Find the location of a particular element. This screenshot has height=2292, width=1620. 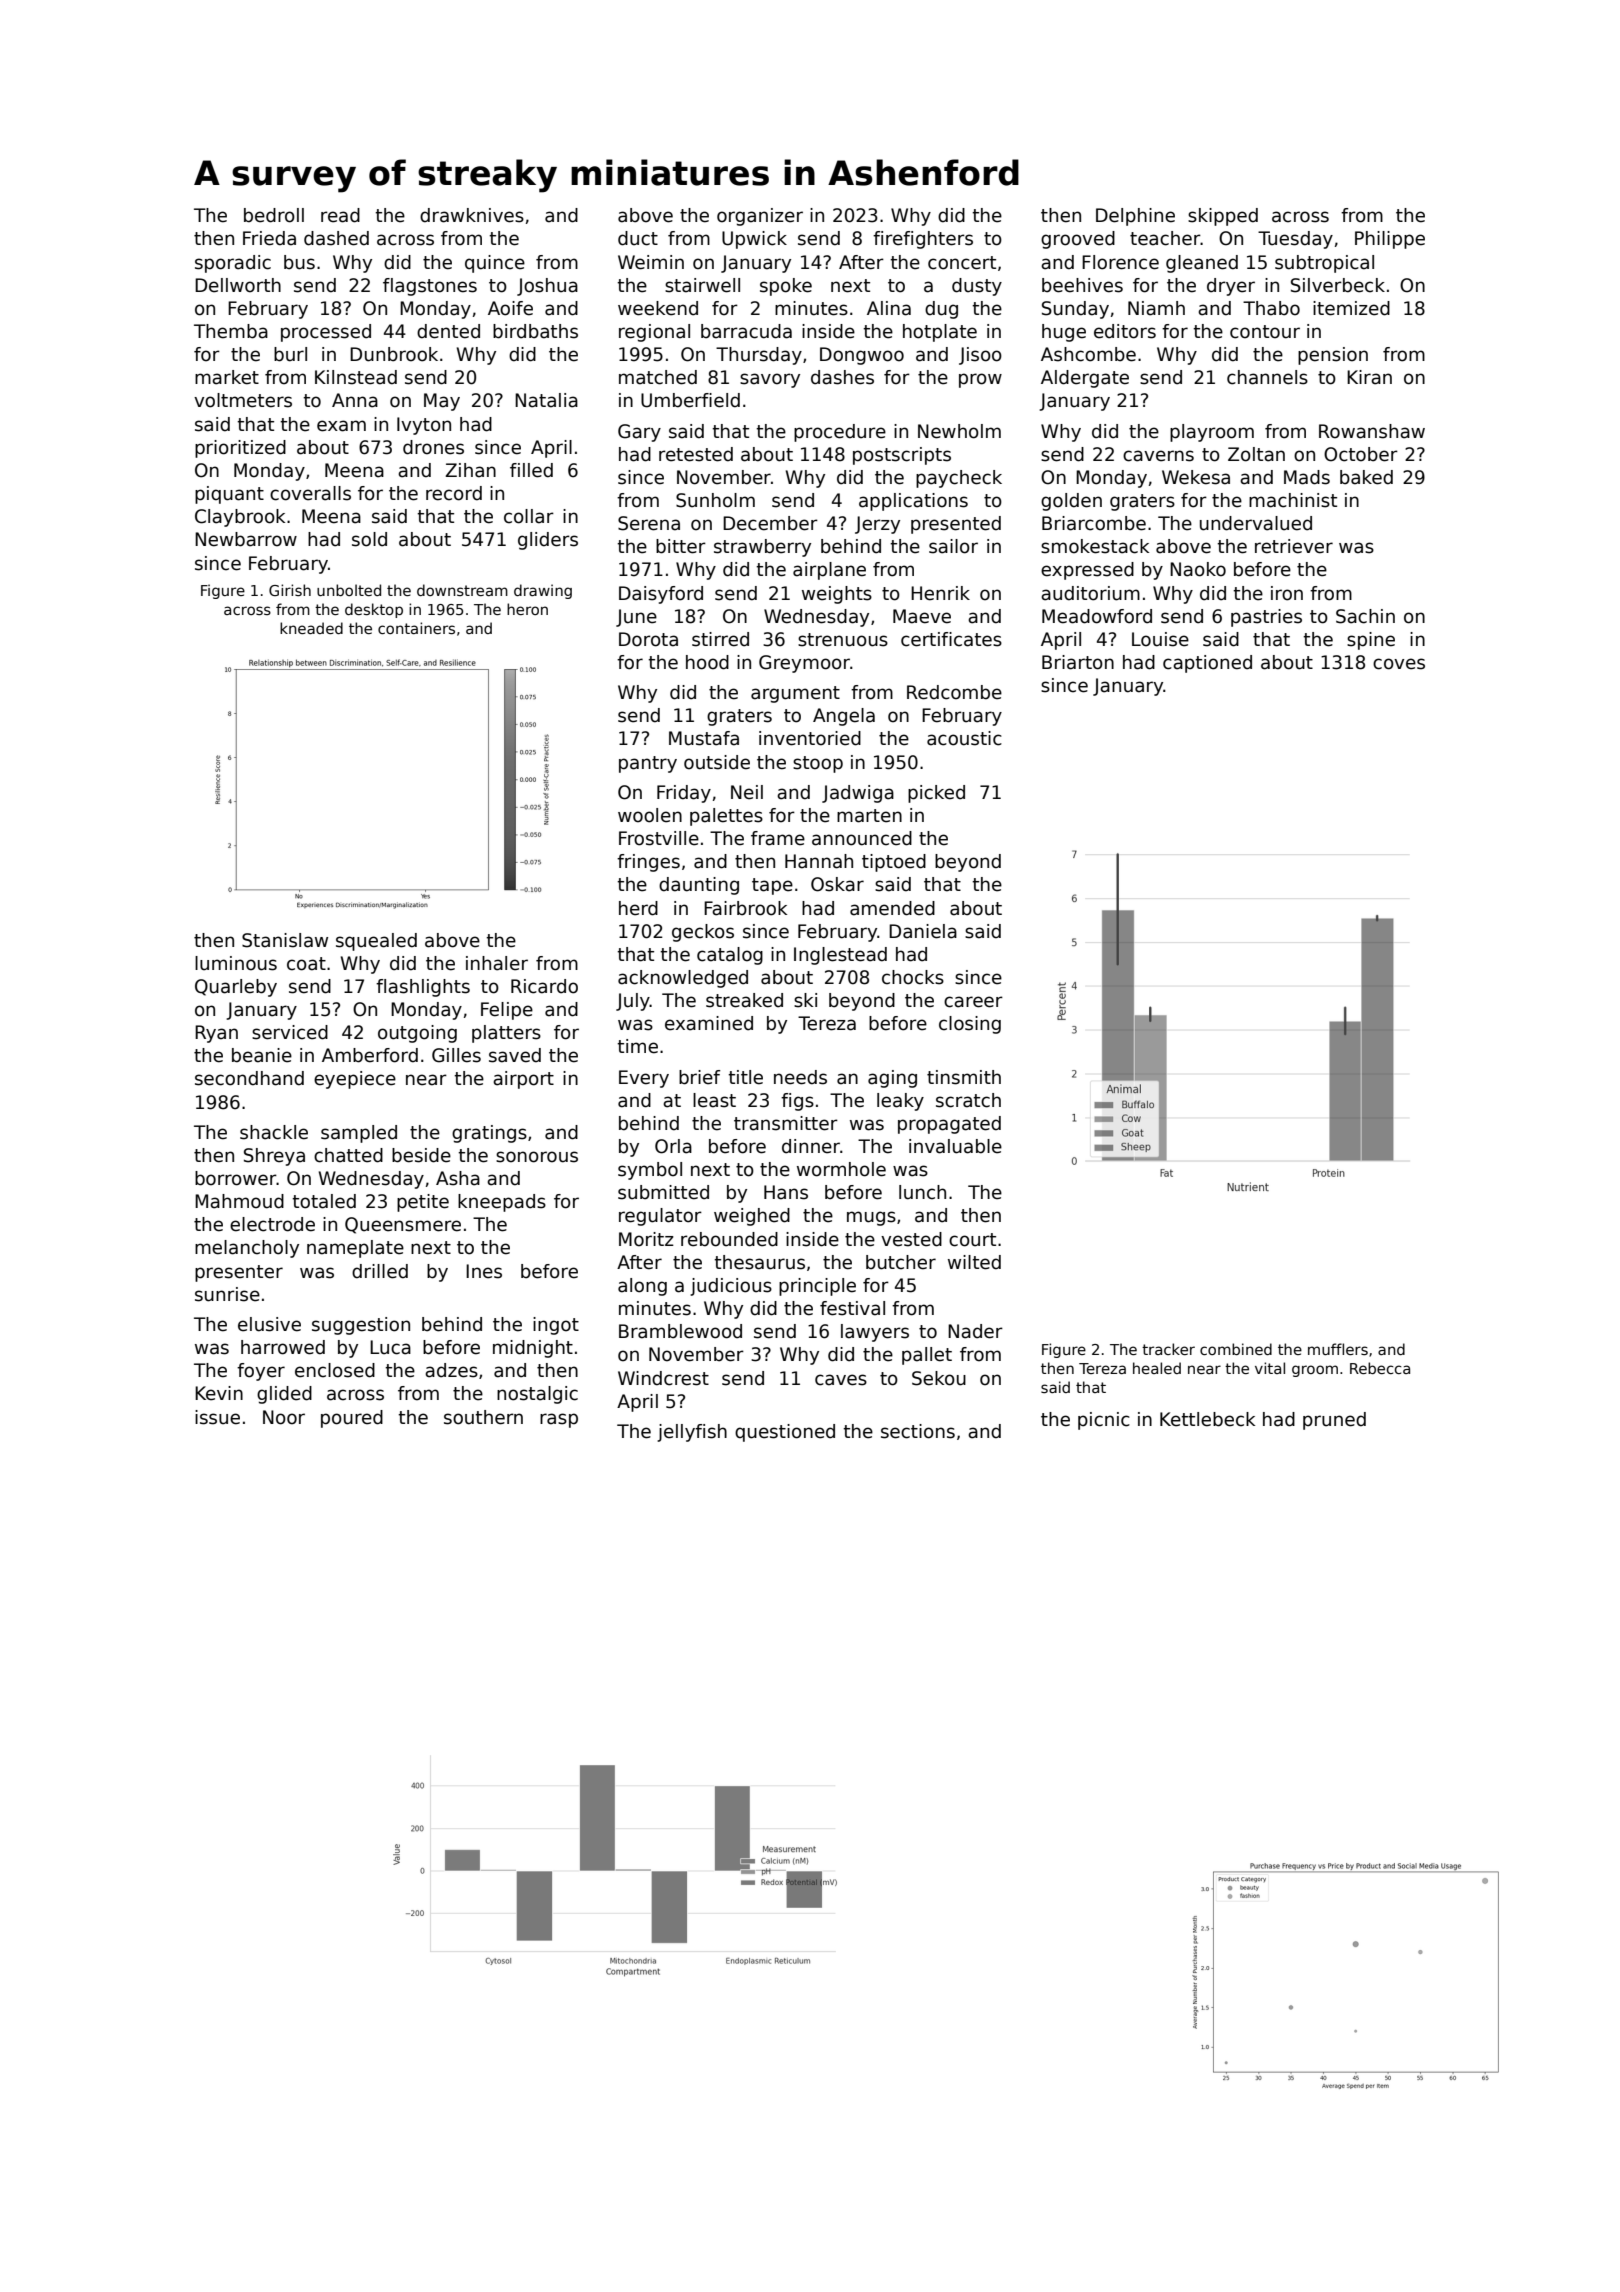

issue is located at coordinates (217, 1417).
